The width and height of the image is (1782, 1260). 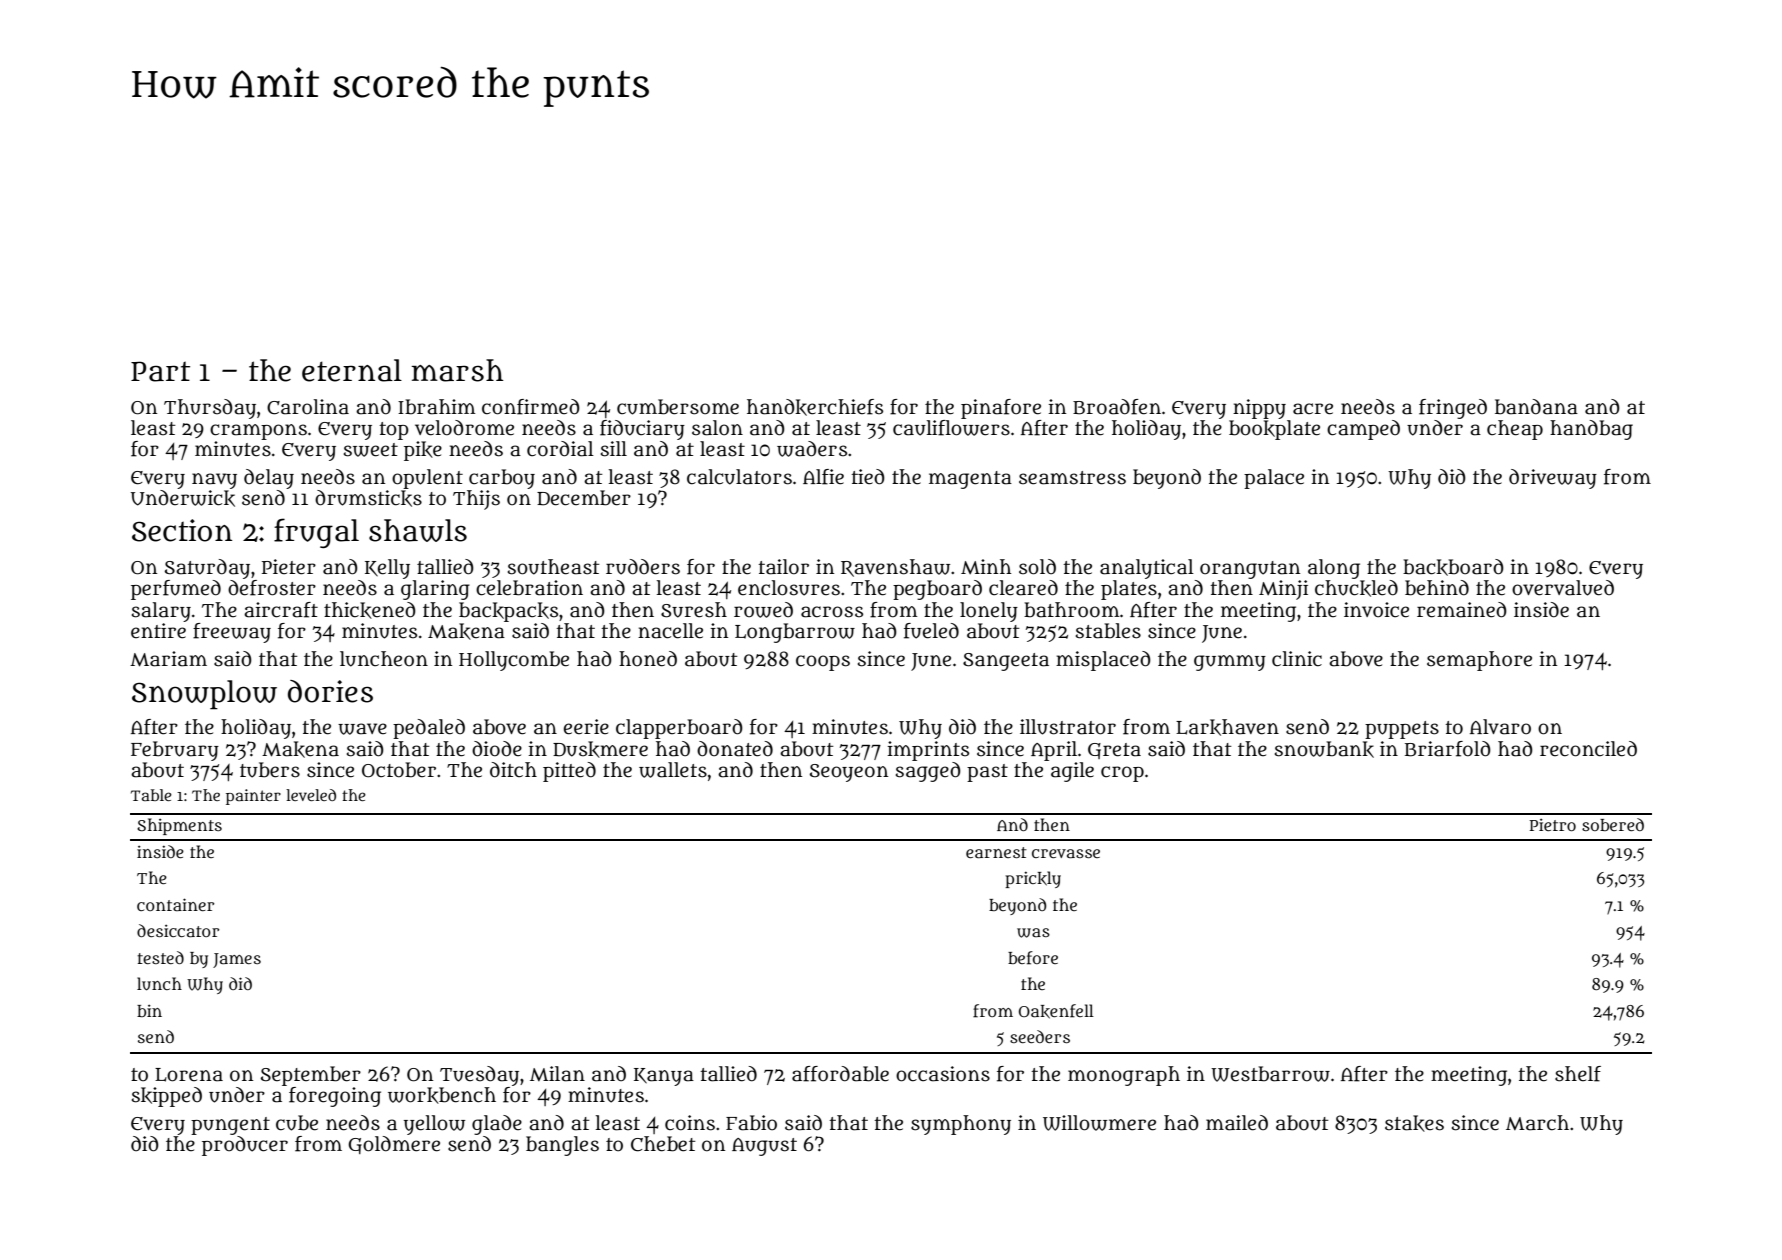 What do you see at coordinates (1553, 479) in the image?
I see `driveway` at bounding box center [1553, 479].
